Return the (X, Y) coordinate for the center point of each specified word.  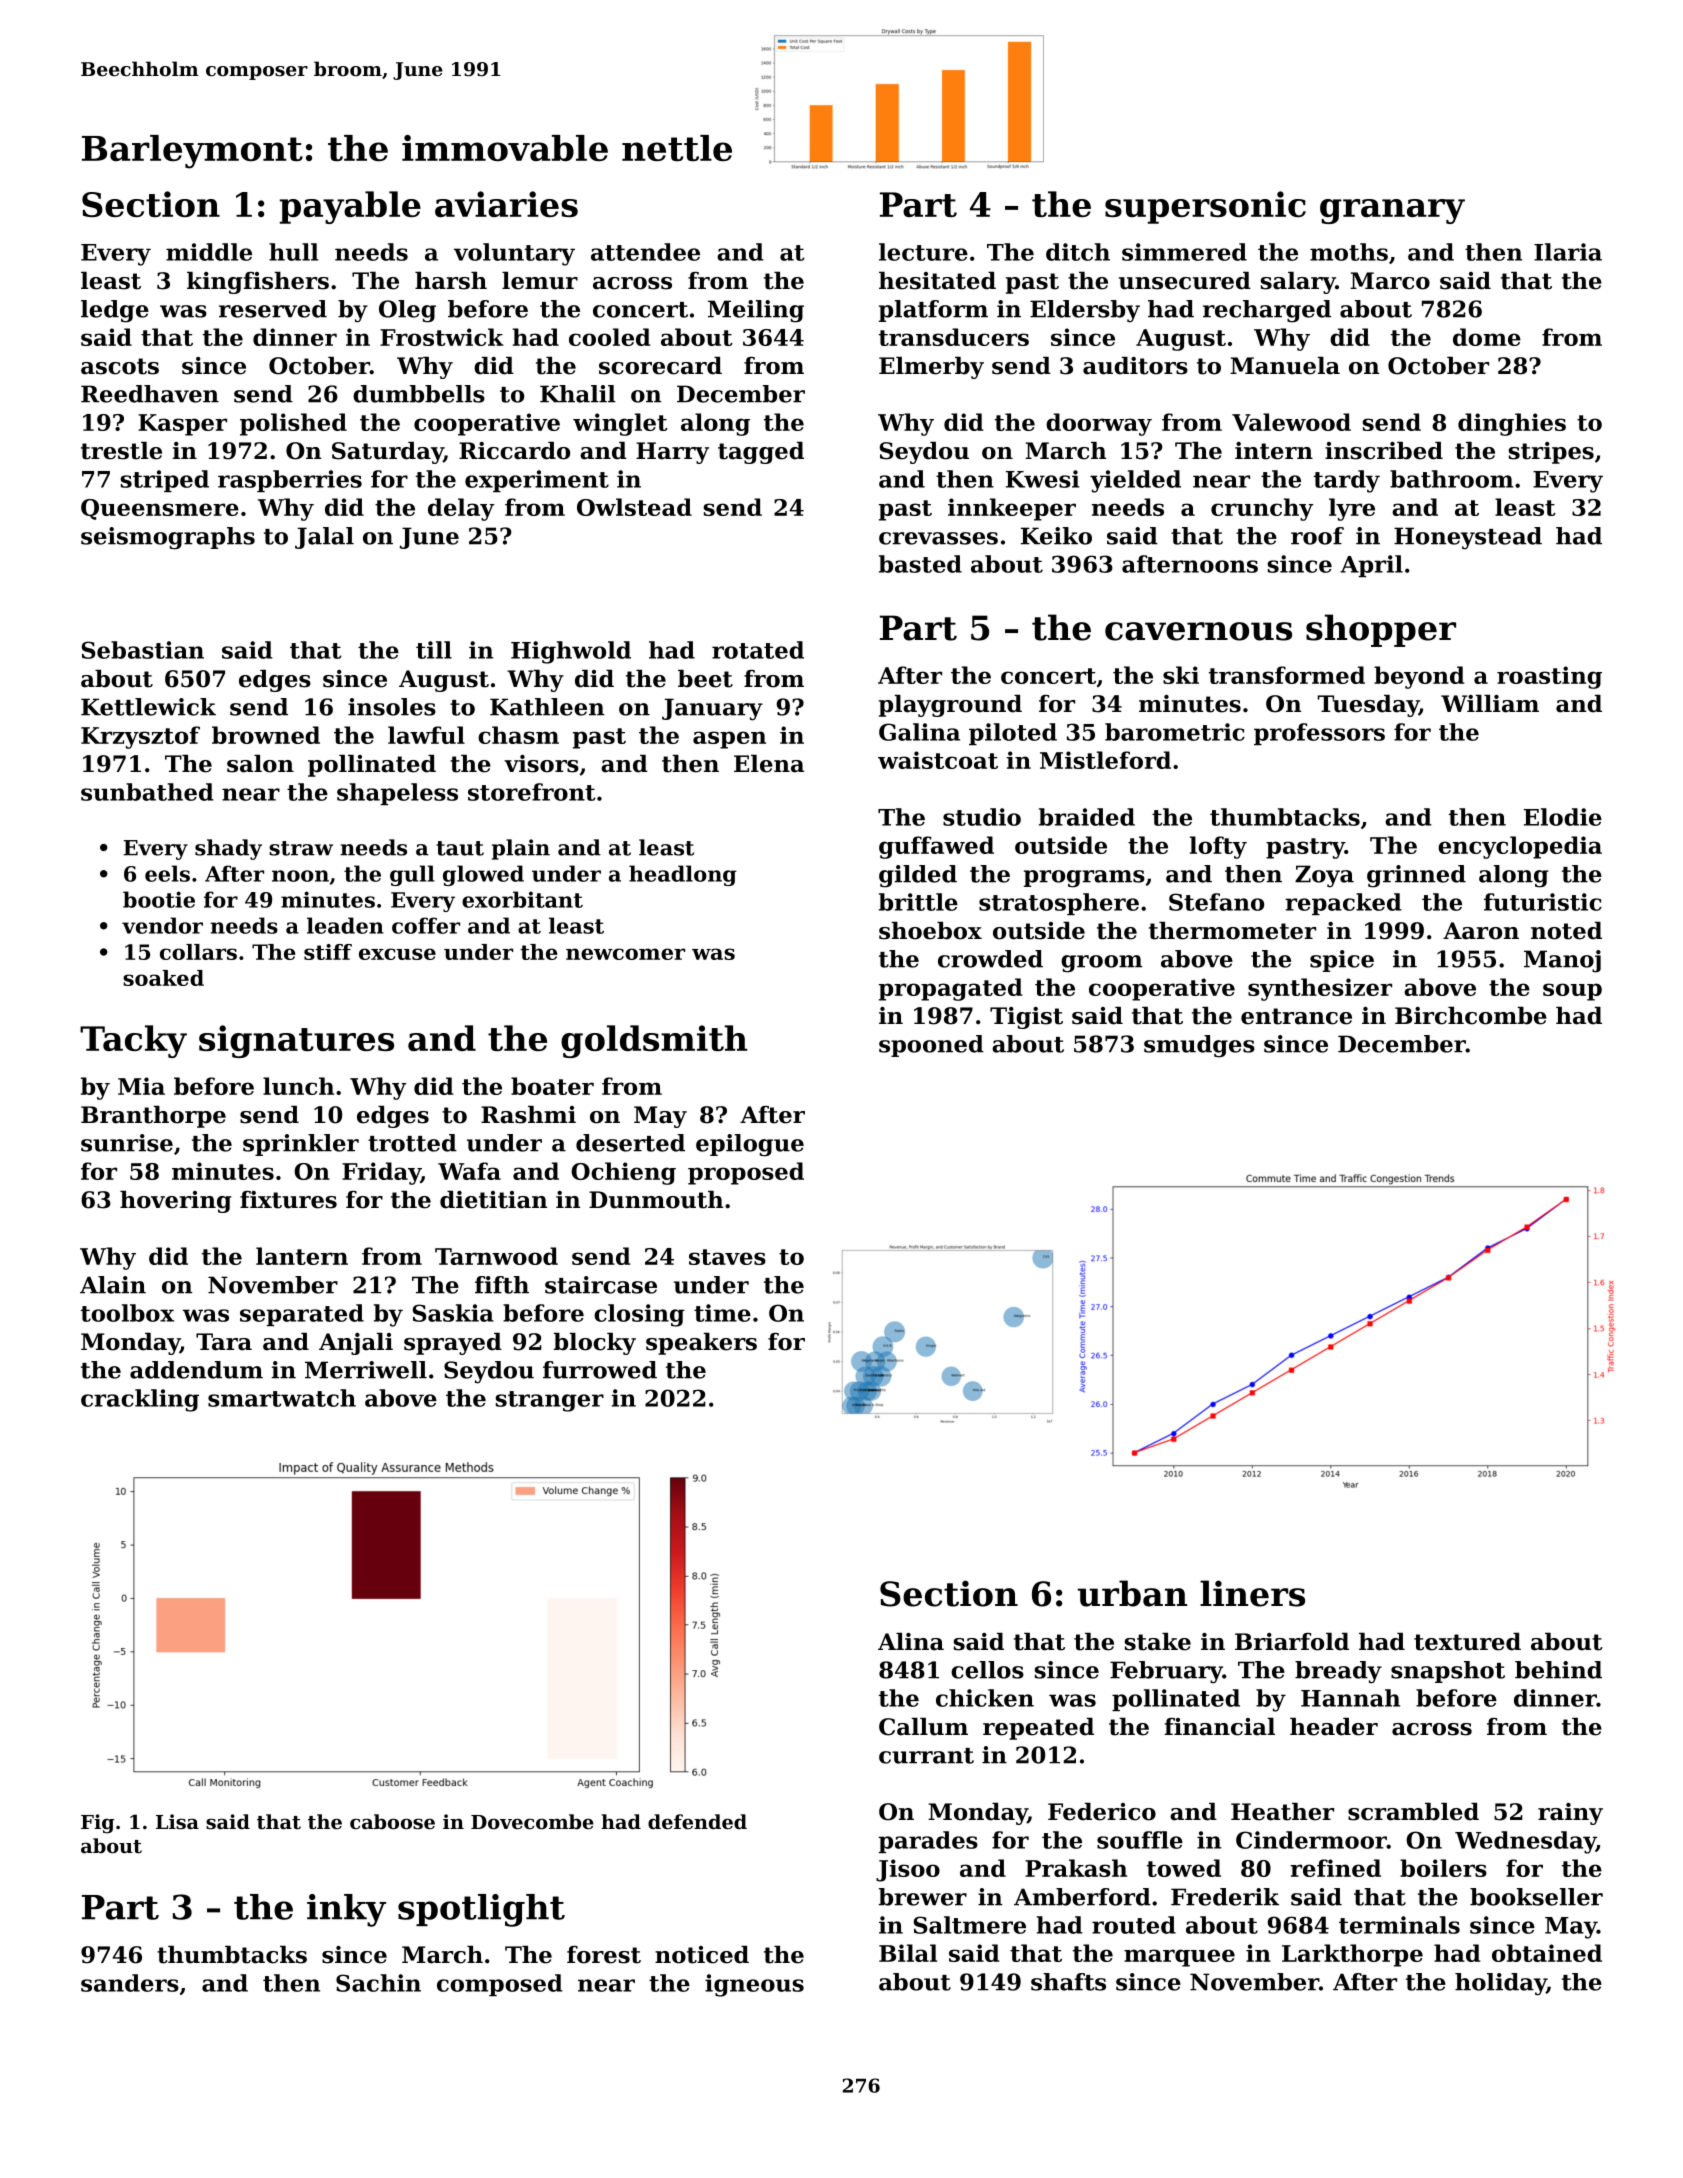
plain (521, 849)
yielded (1135, 481)
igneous (754, 1985)
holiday (1501, 1984)
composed (500, 1985)
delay (461, 509)
